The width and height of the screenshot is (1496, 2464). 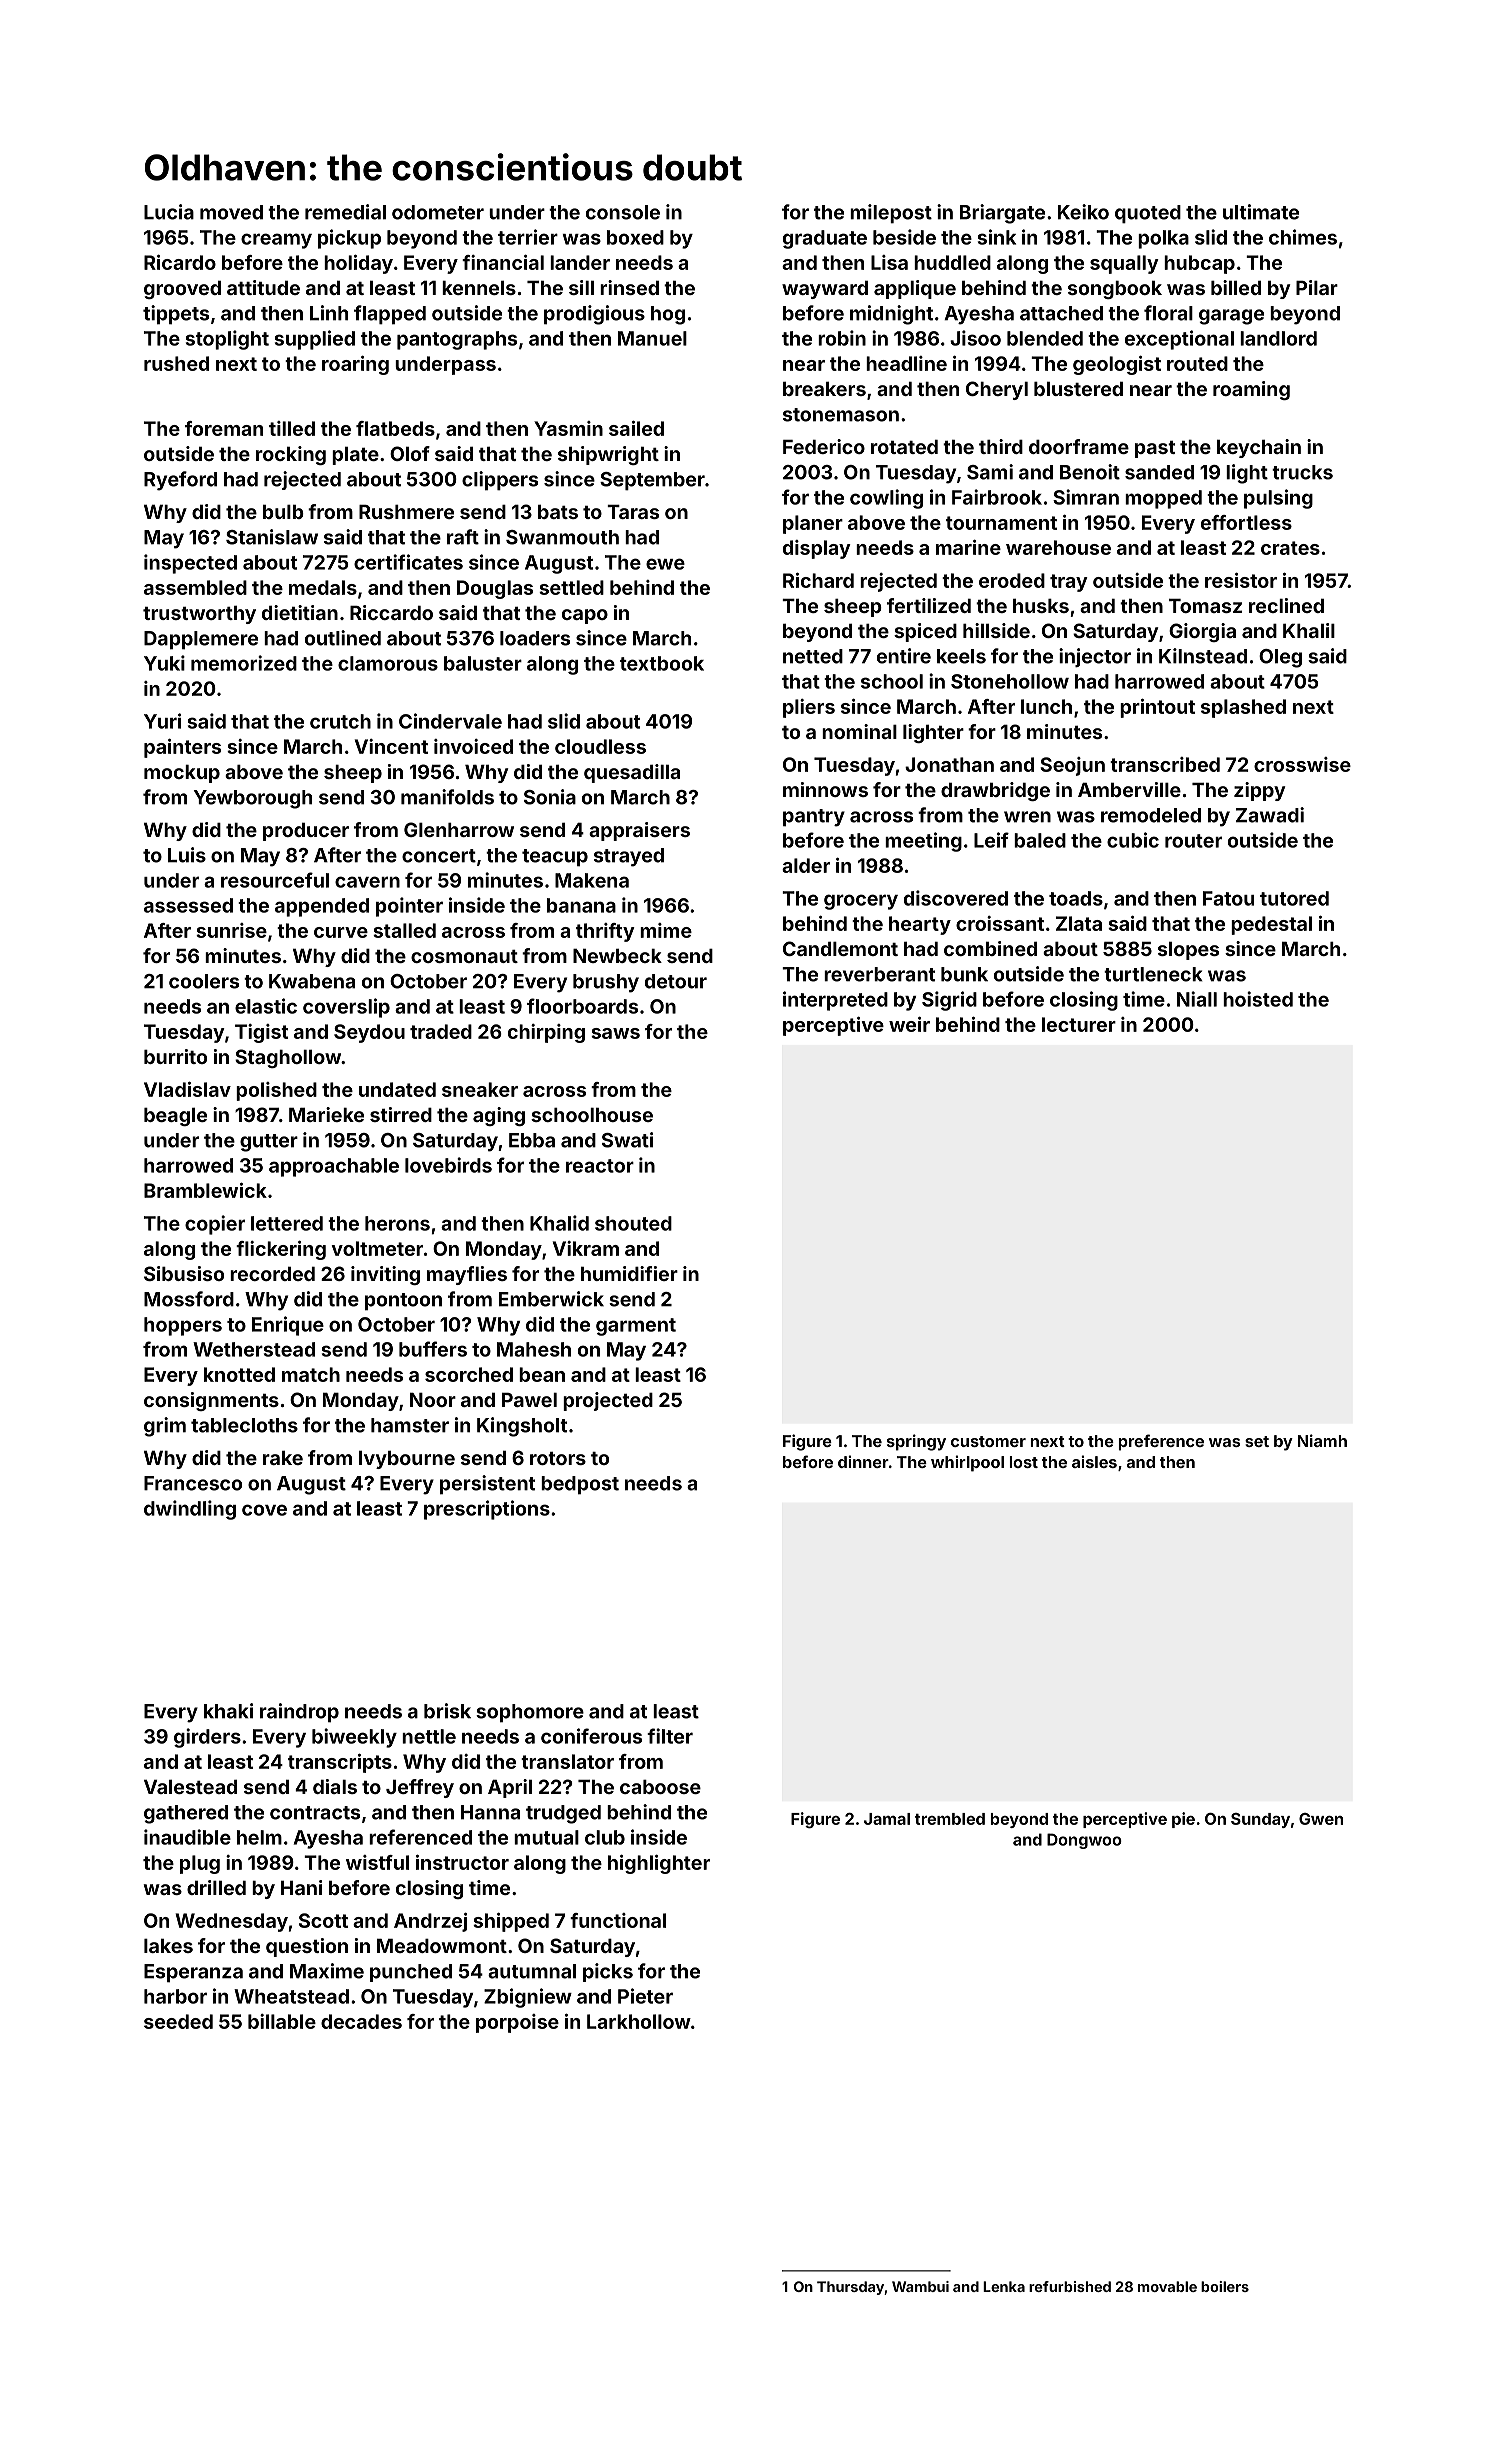 I want to click on preference, so click(x=1161, y=1442).
